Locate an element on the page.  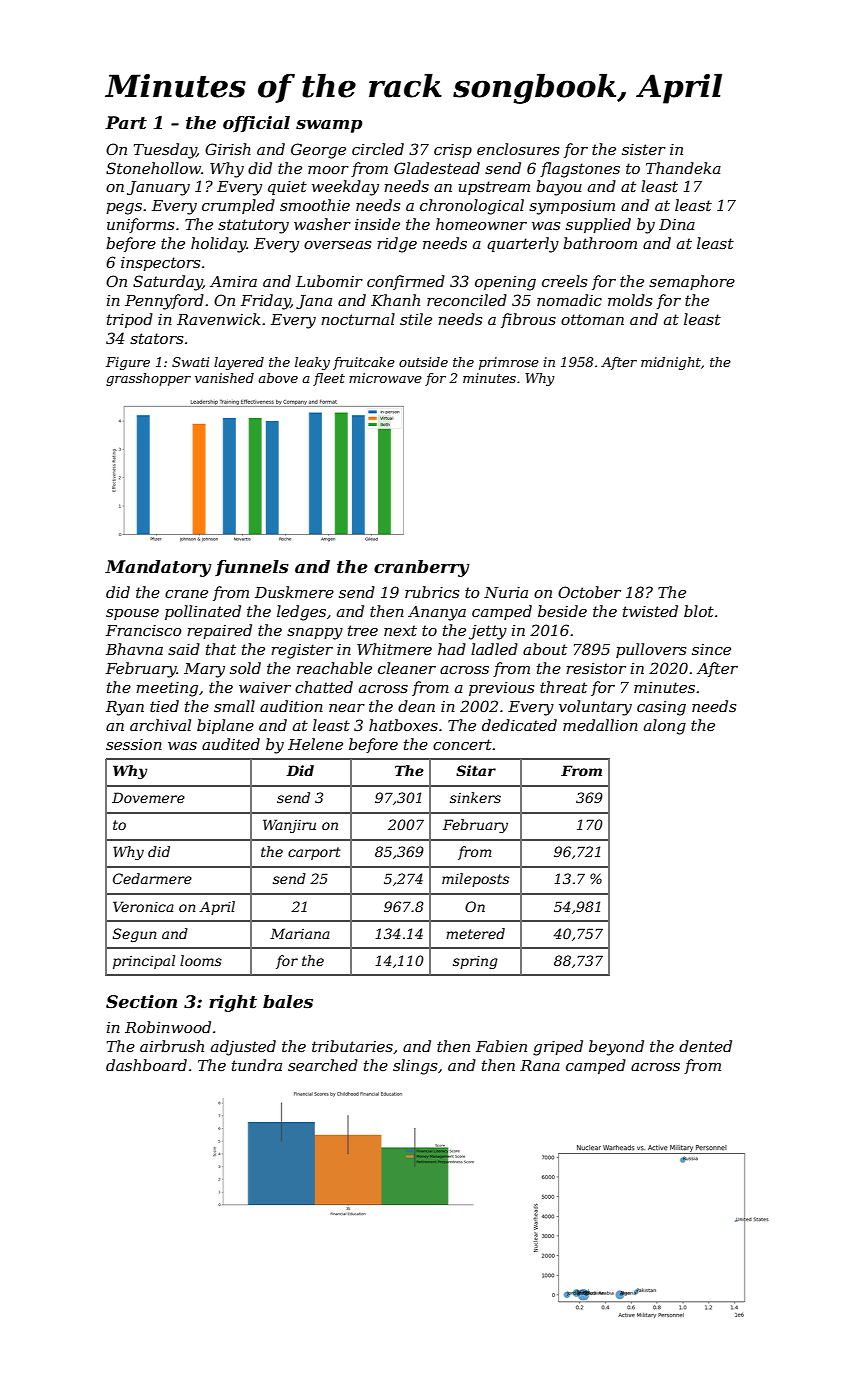
cranberry is located at coordinates (422, 568).
